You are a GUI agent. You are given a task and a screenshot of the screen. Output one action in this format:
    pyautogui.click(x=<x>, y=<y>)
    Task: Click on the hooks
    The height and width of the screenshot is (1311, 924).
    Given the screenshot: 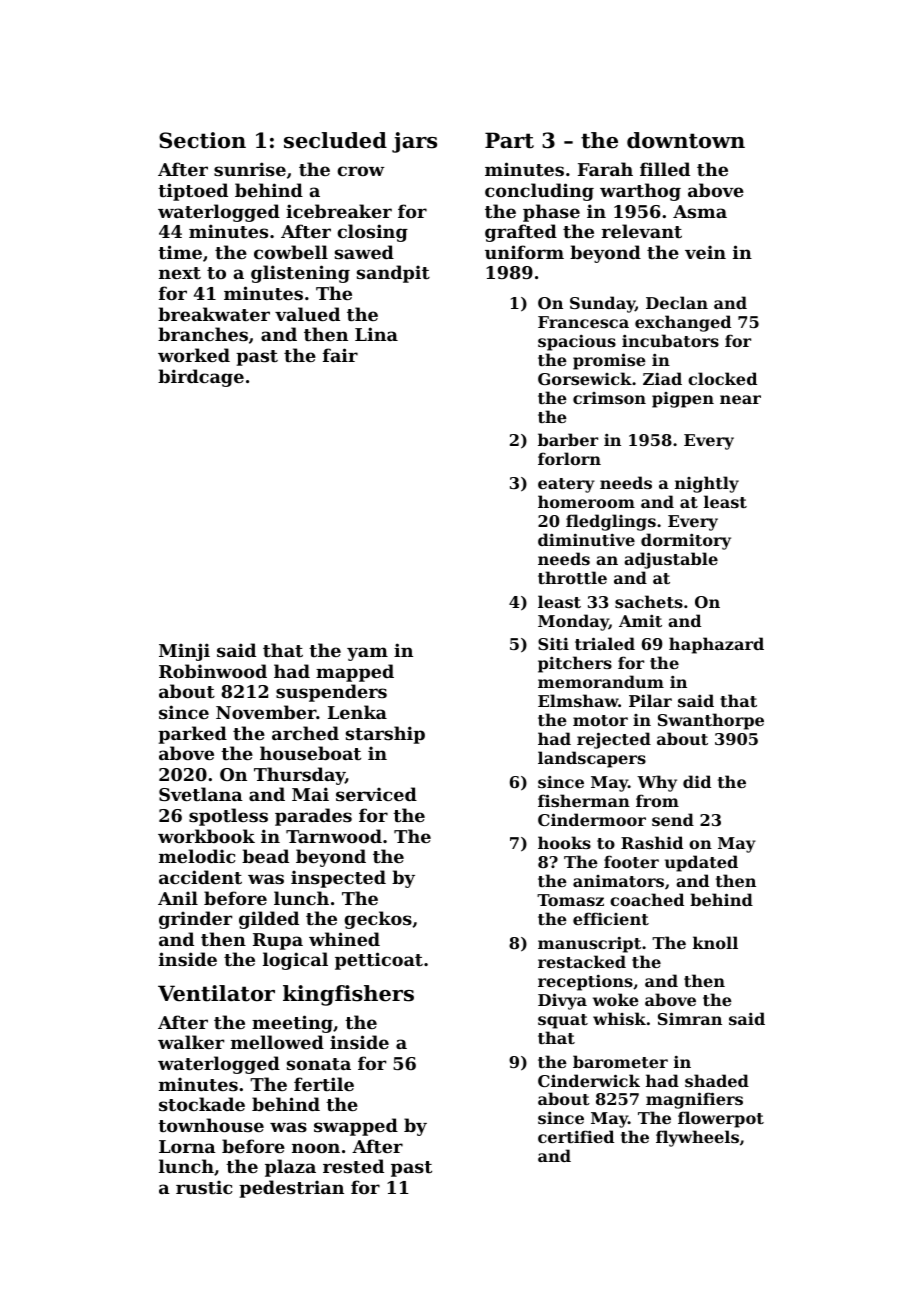 What is the action you would take?
    pyautogui.click(x=564, y=842)
